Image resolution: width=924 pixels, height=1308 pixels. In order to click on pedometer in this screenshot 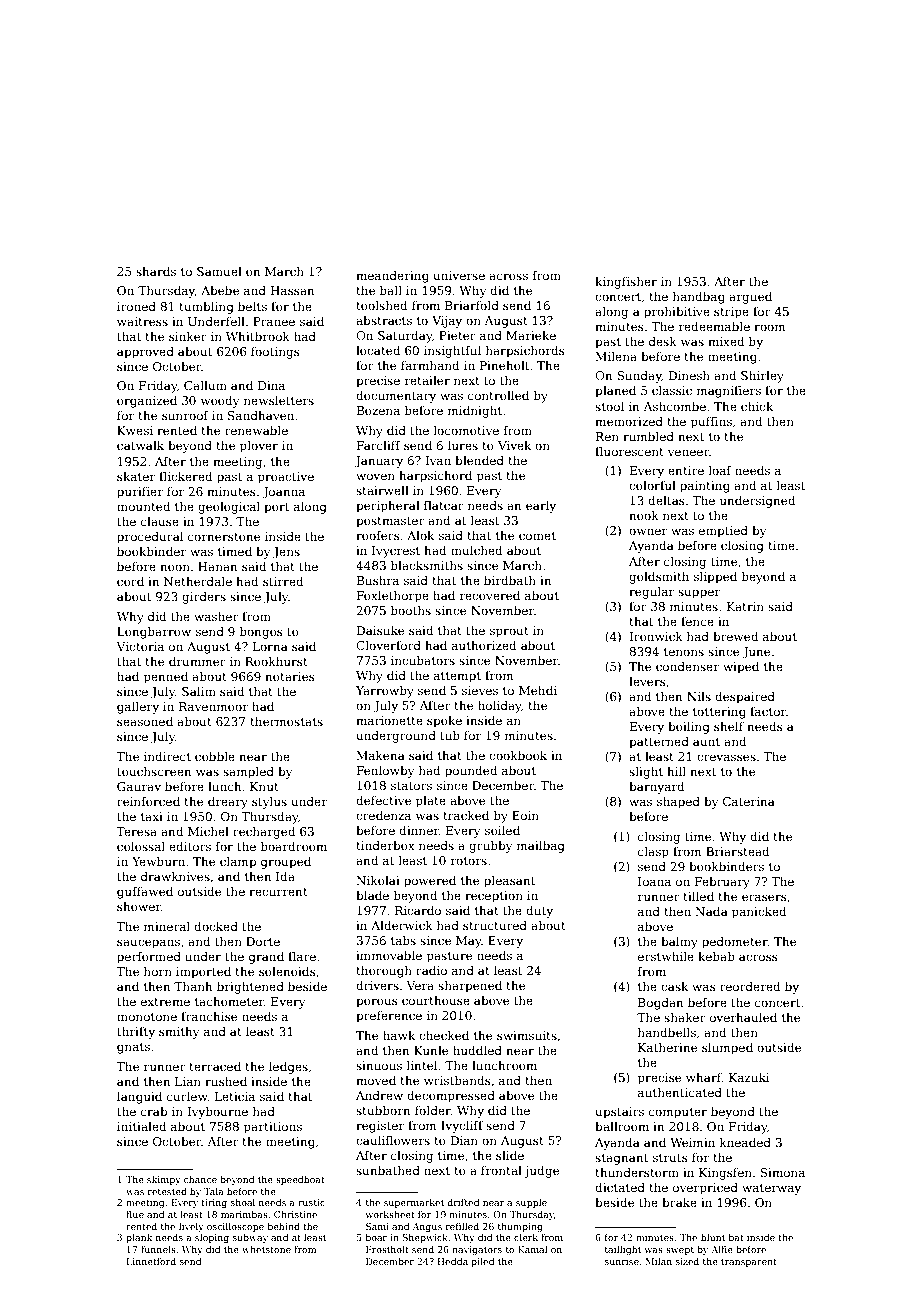, I will do `click(735, 943)`.
